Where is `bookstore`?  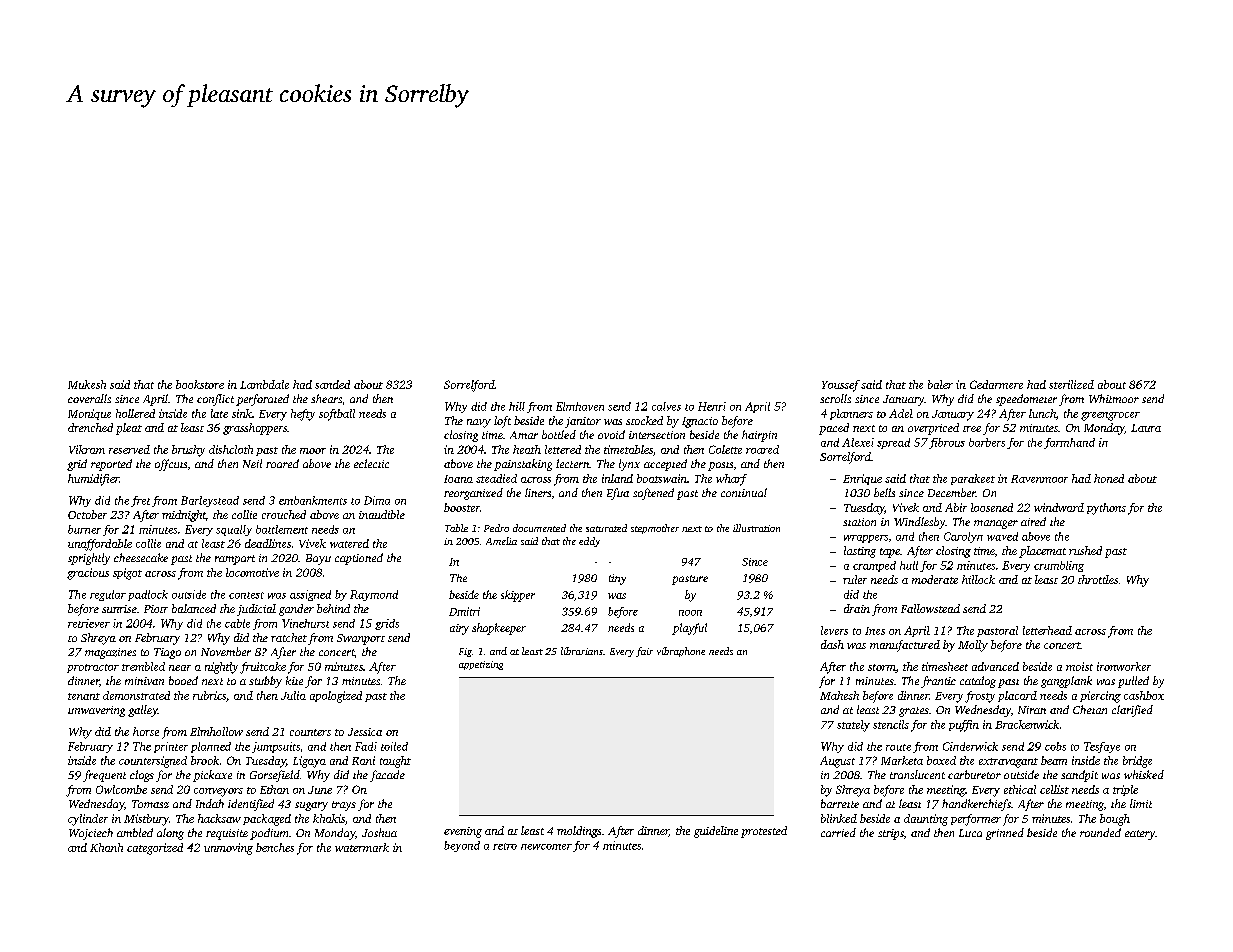 bookstore is located at coordinates (200, 384).
